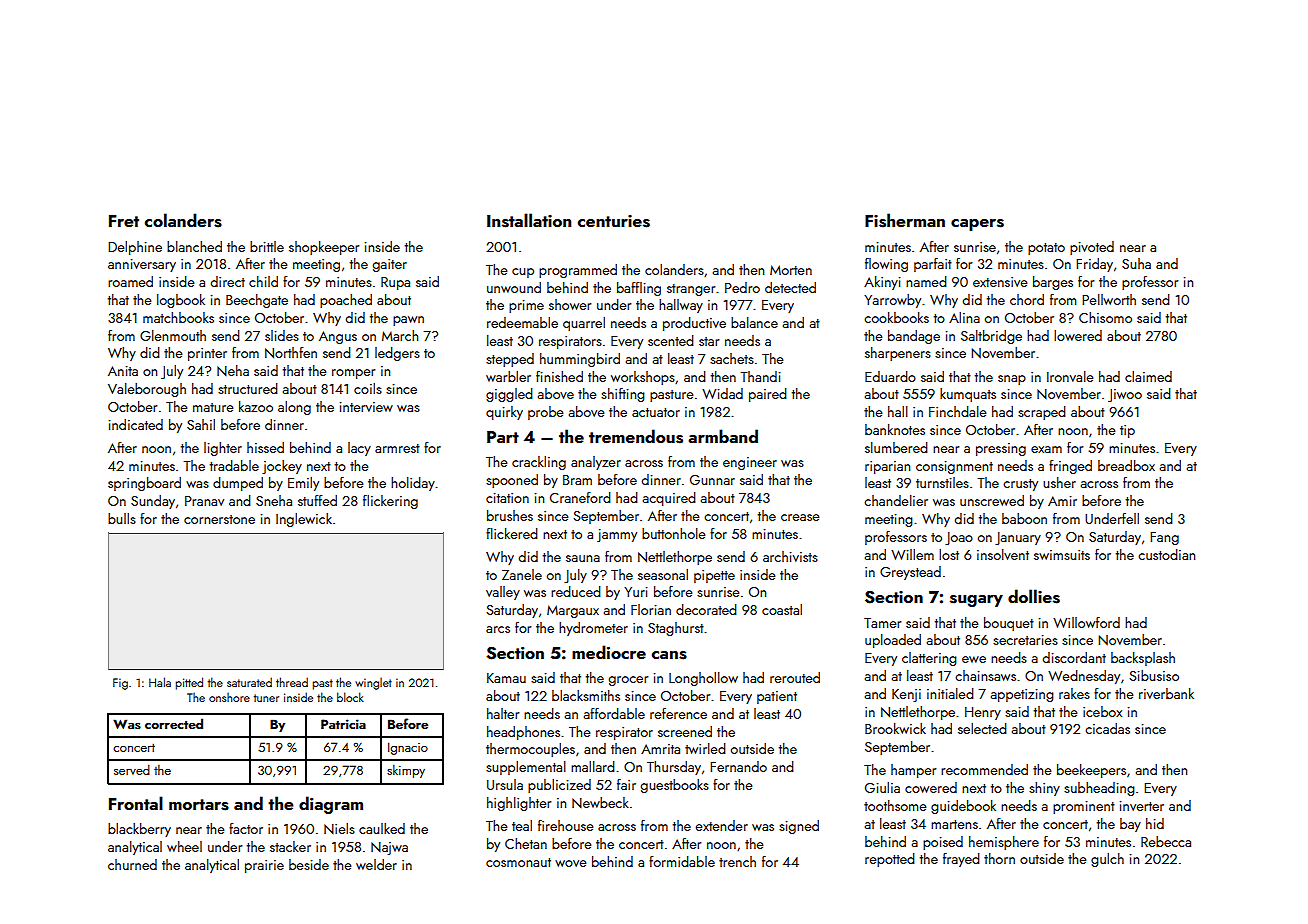 This page has width=1308, height=924. Describe the element at coordinates (359, 449) in the page. I see `lacy` at that location.
